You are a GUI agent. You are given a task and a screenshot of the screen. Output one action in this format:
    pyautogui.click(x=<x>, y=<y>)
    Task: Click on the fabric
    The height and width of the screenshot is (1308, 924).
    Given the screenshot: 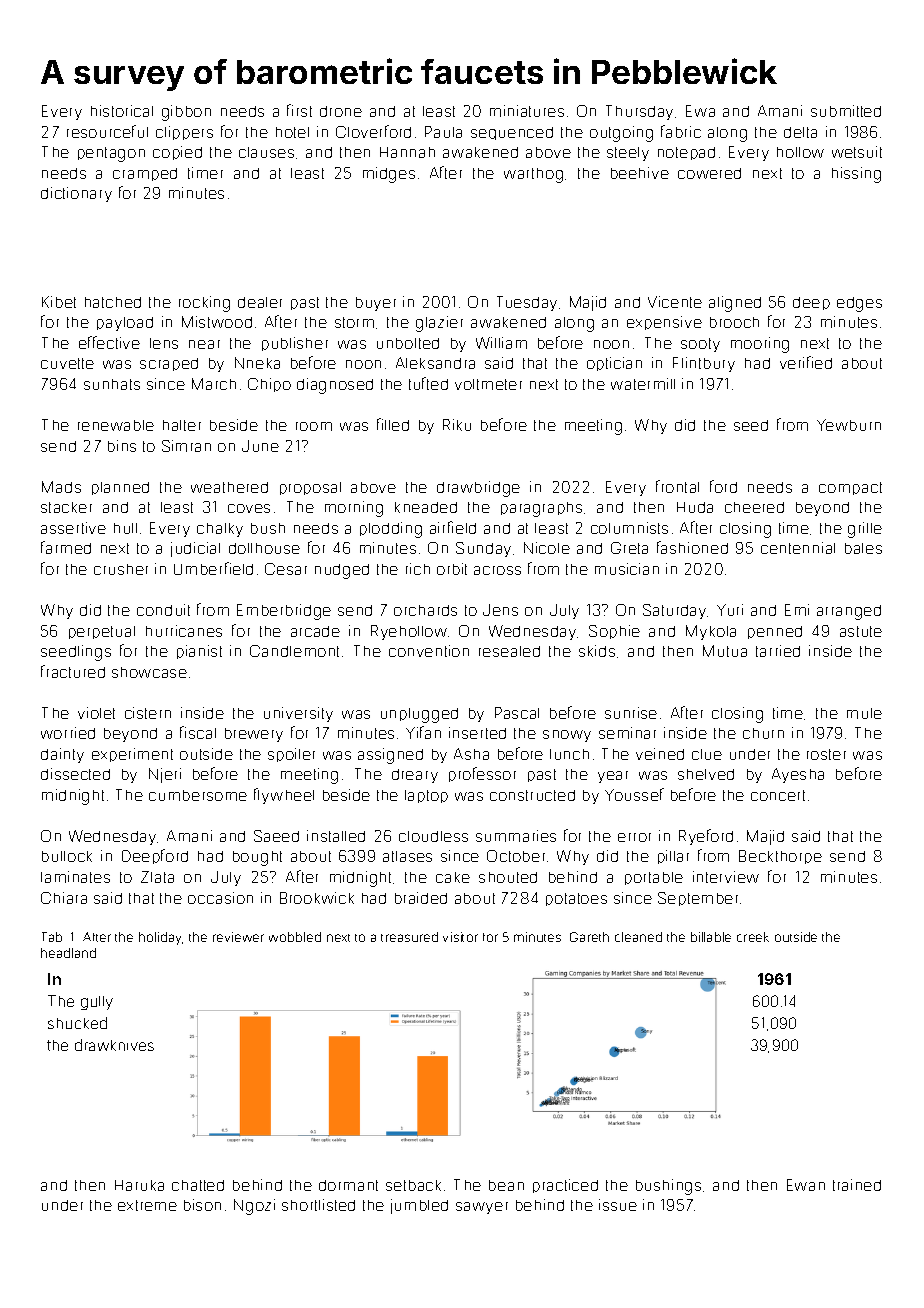 What is the action you would take?
    pyautogui.click(x=681, y=131)
